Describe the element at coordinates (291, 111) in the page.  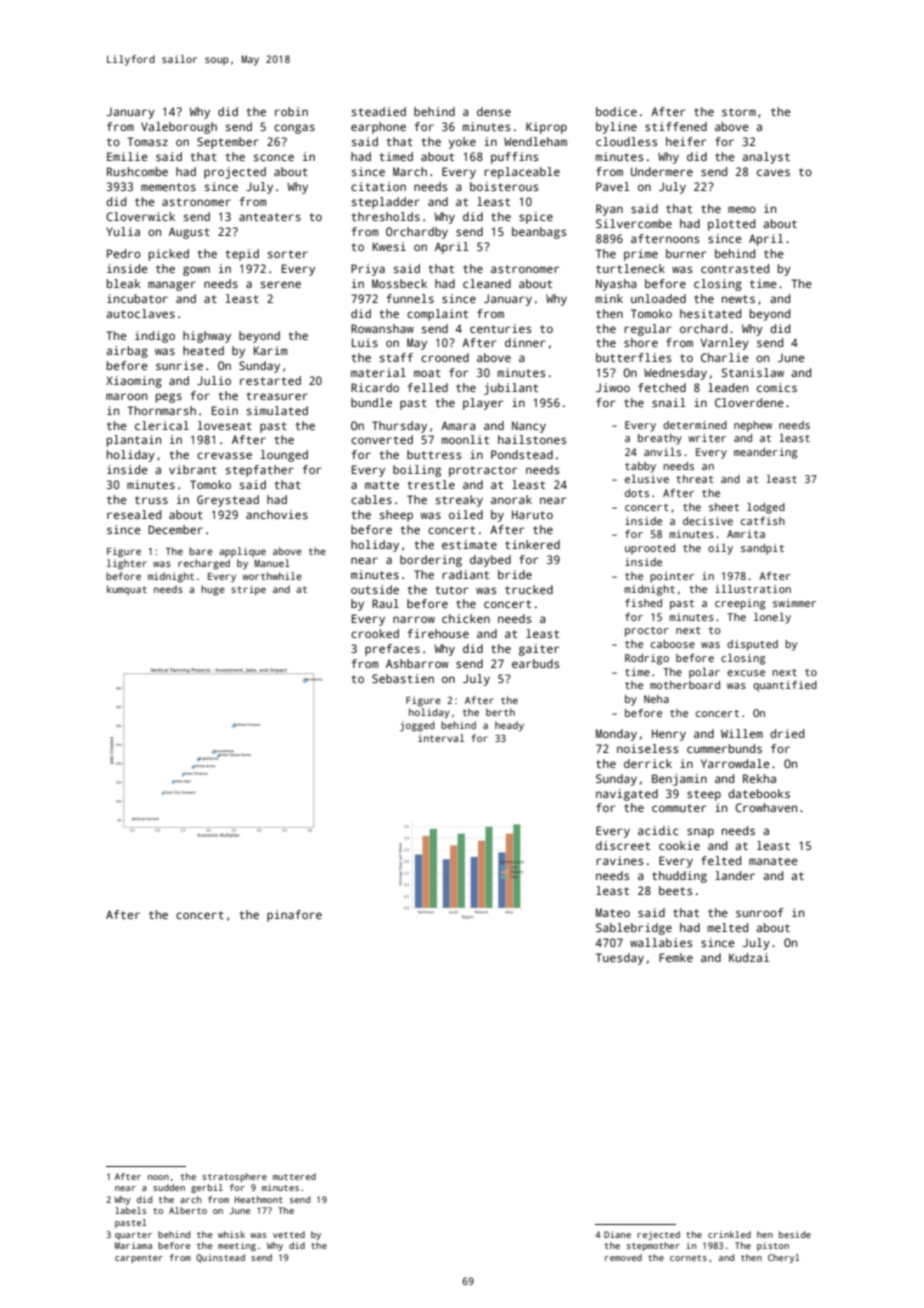
I see `robin` at that location.
